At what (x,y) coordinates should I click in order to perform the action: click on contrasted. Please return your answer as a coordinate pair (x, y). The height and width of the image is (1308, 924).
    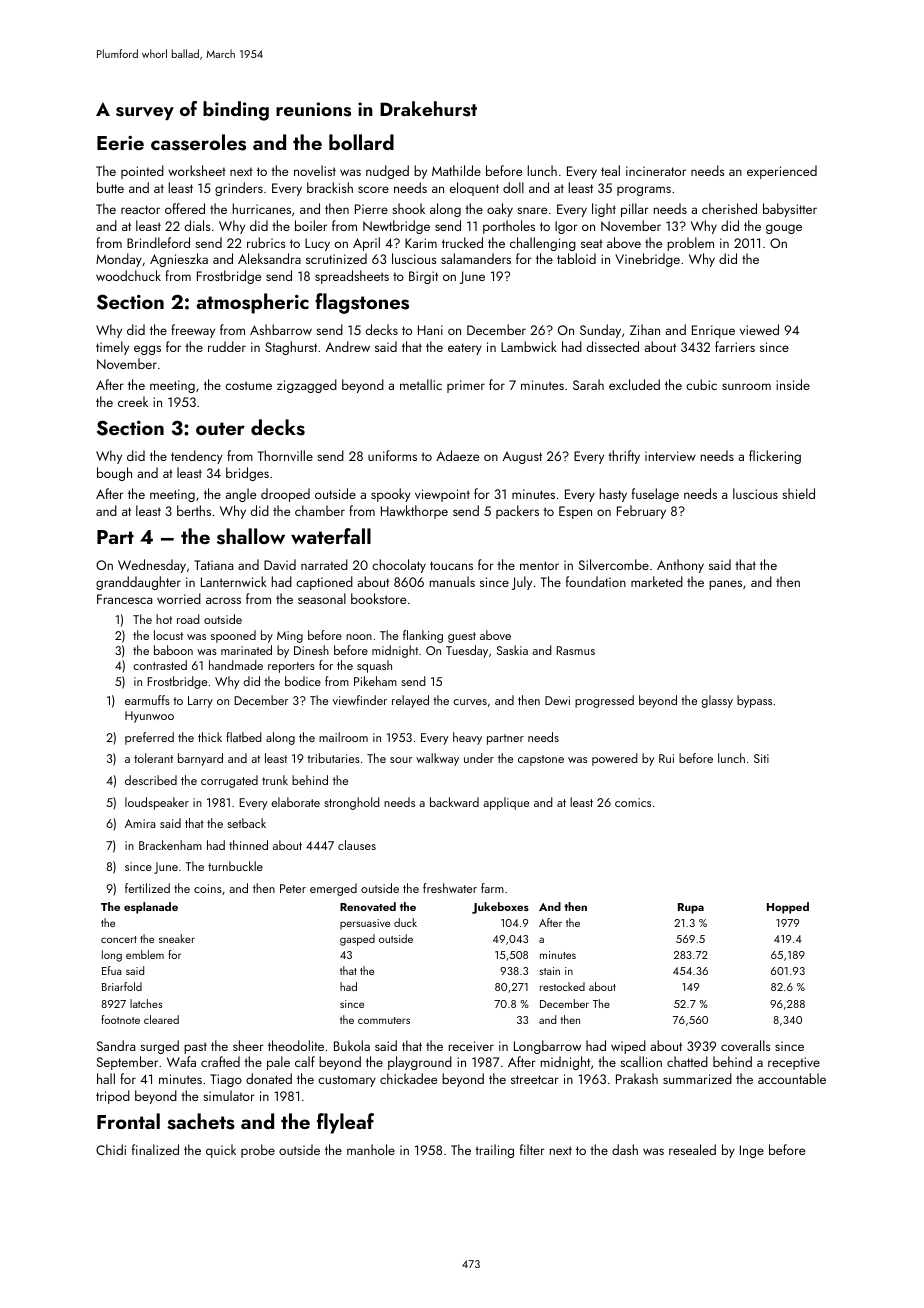
    Looking at the image, I should click on (160, 665).
